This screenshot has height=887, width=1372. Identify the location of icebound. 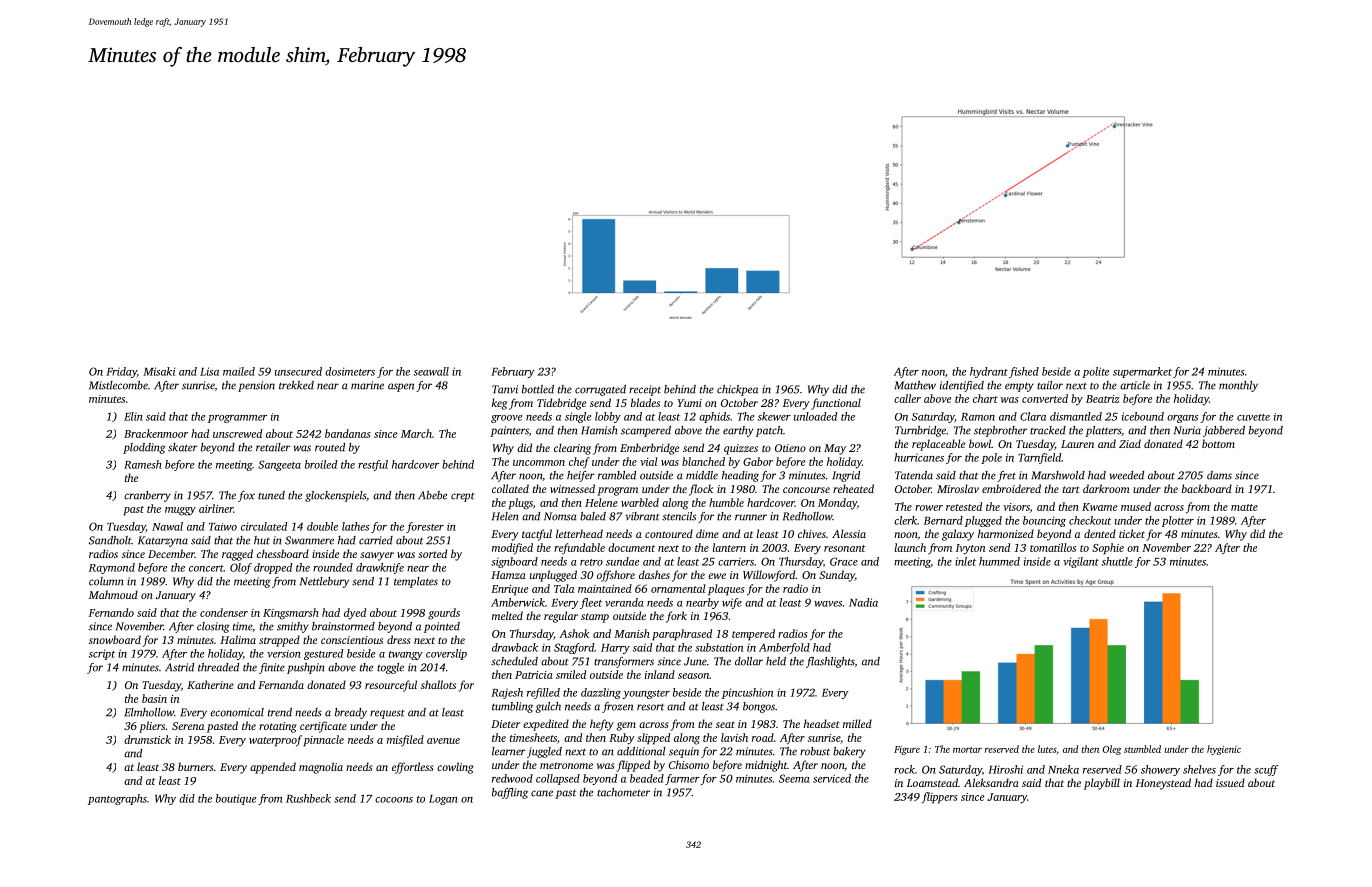
(1143, 416).
